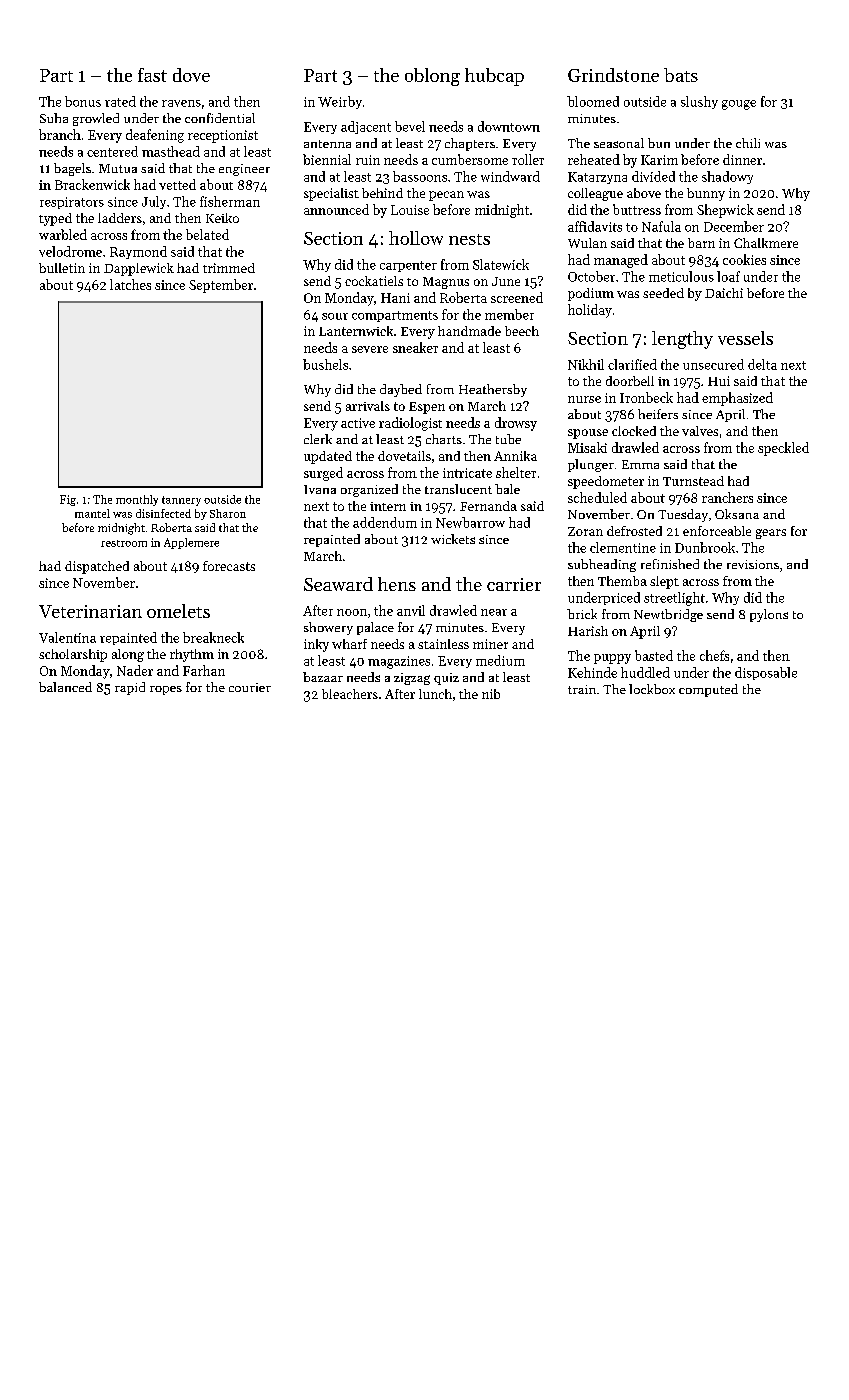  What do you see at coordinates (318, 439) in the document?
I see `clerk` at bounding box center [318, 439].
